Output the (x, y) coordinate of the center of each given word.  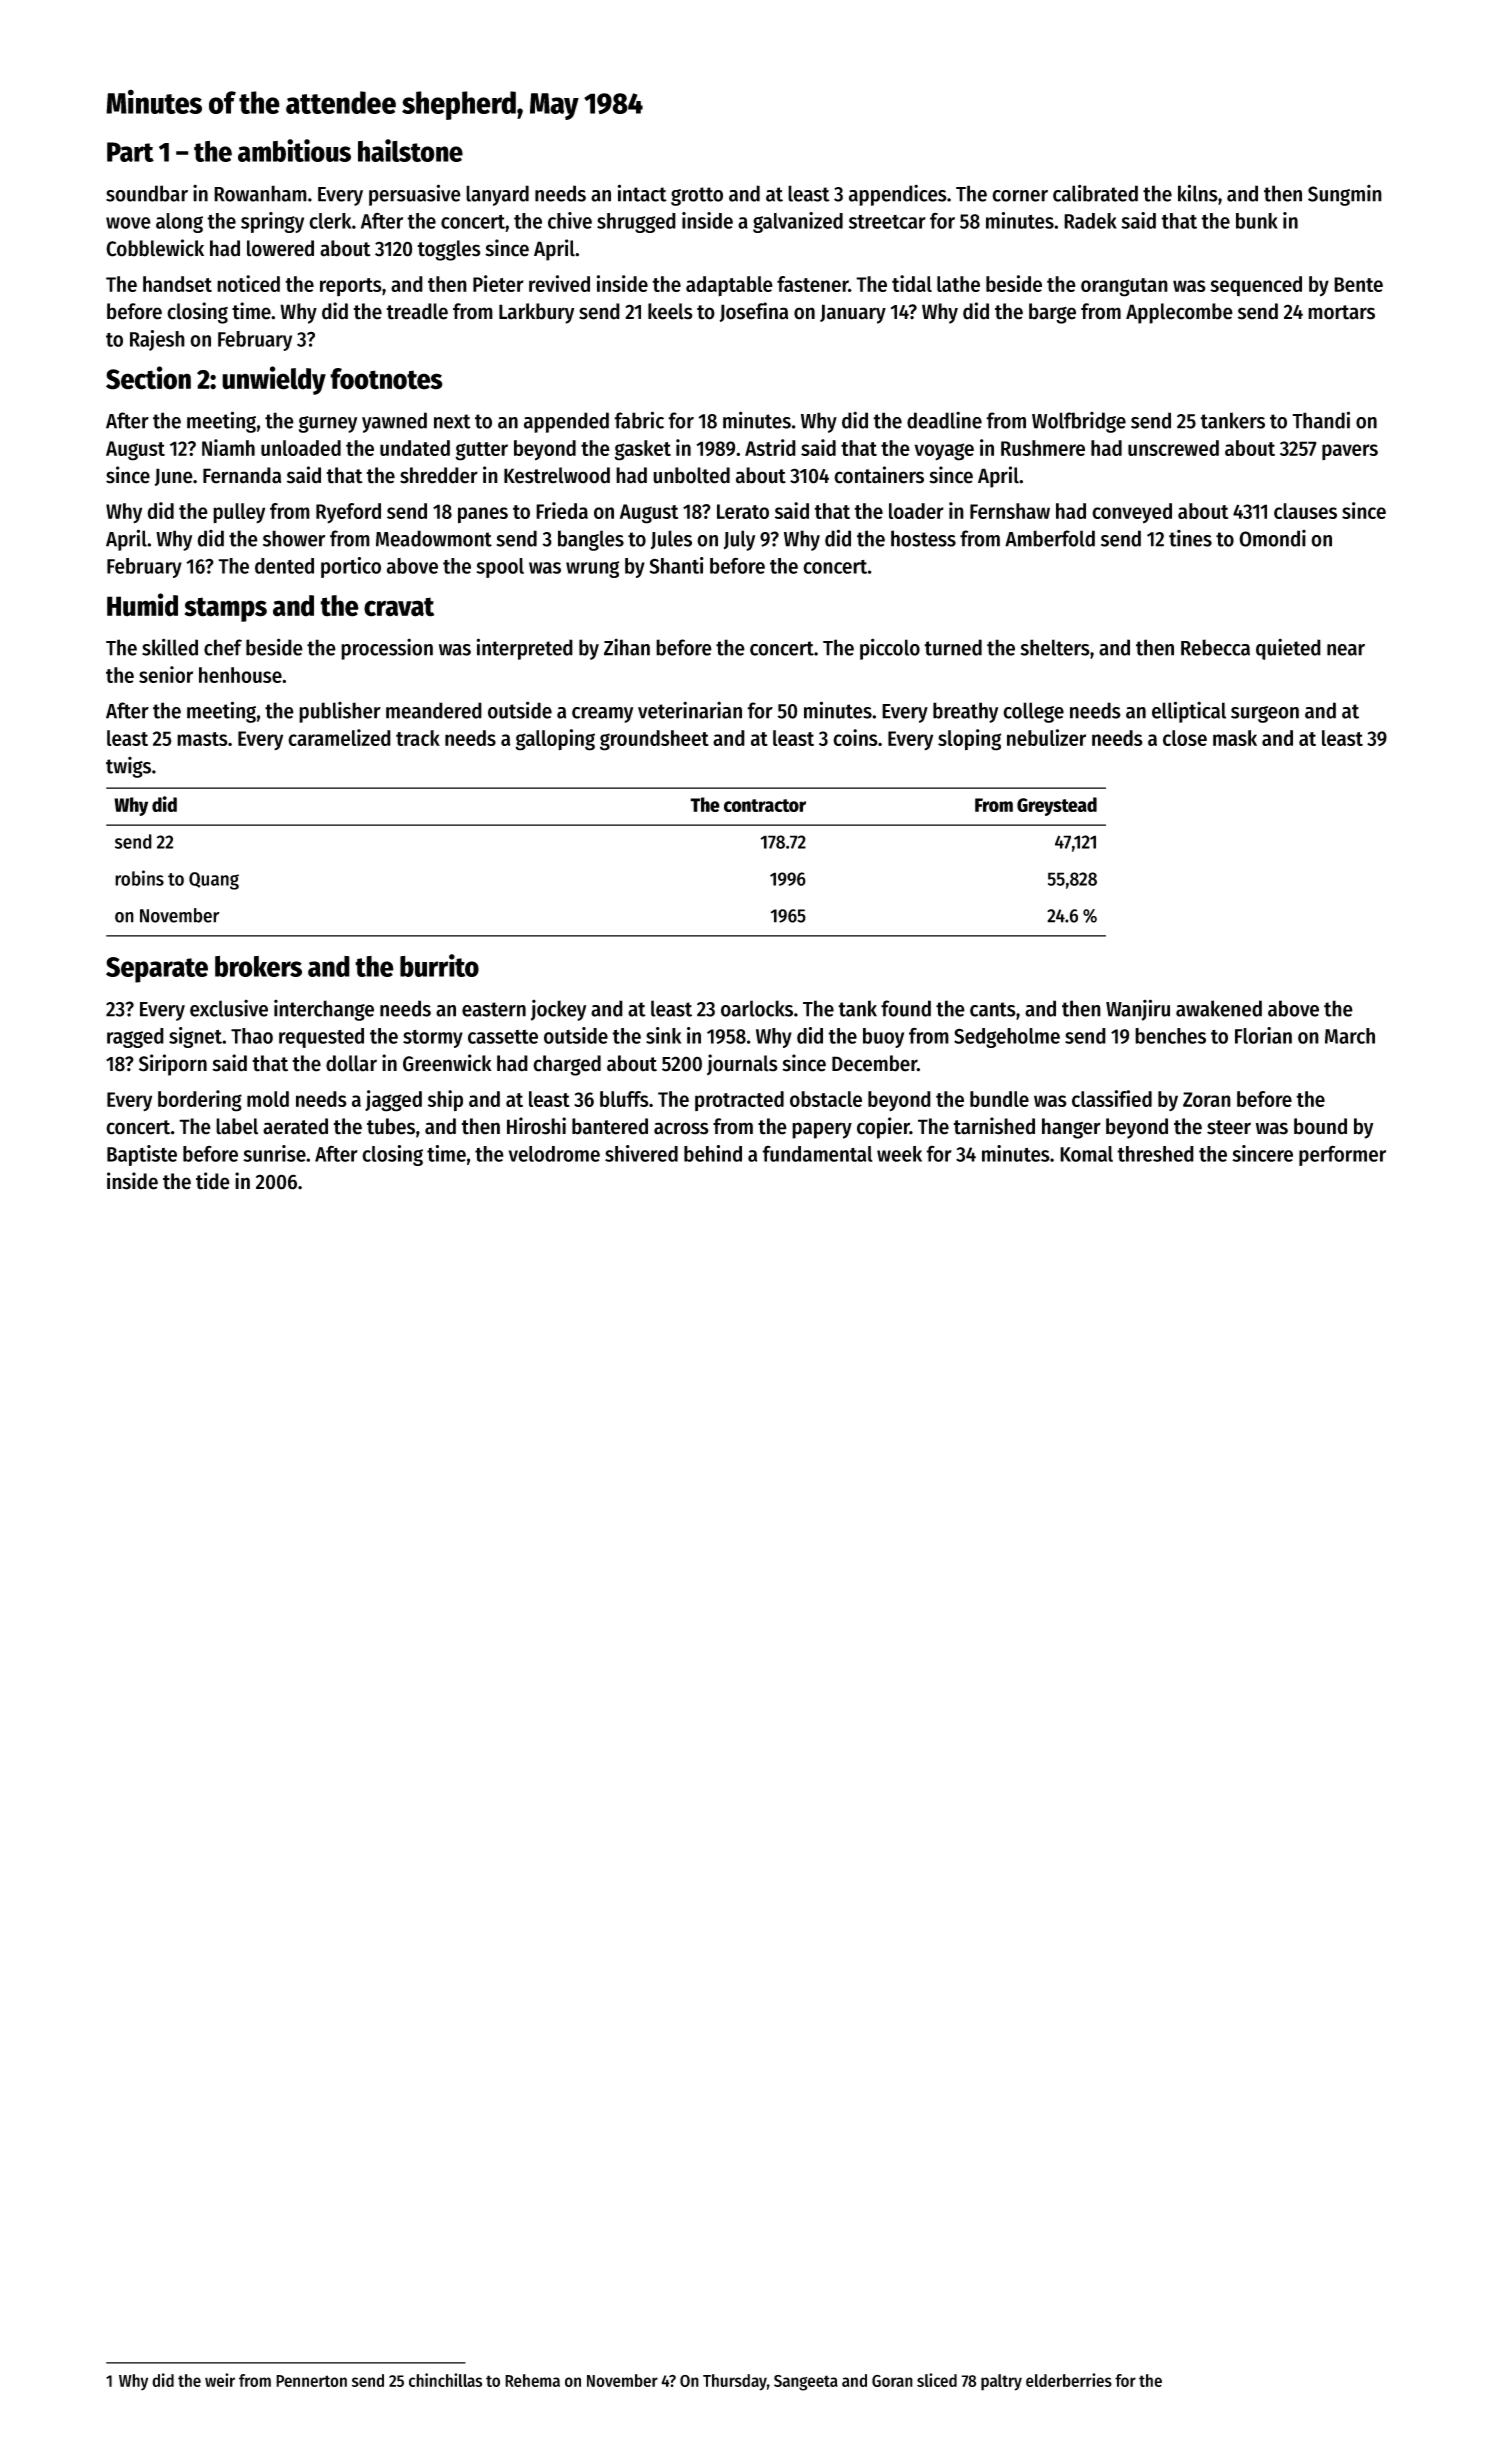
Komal (1086, 1154)
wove (128, 223)
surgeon (1265, 714)
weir (220, 2380)
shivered (641, 1153)
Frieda (562, 510)
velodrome (554, 1154)
